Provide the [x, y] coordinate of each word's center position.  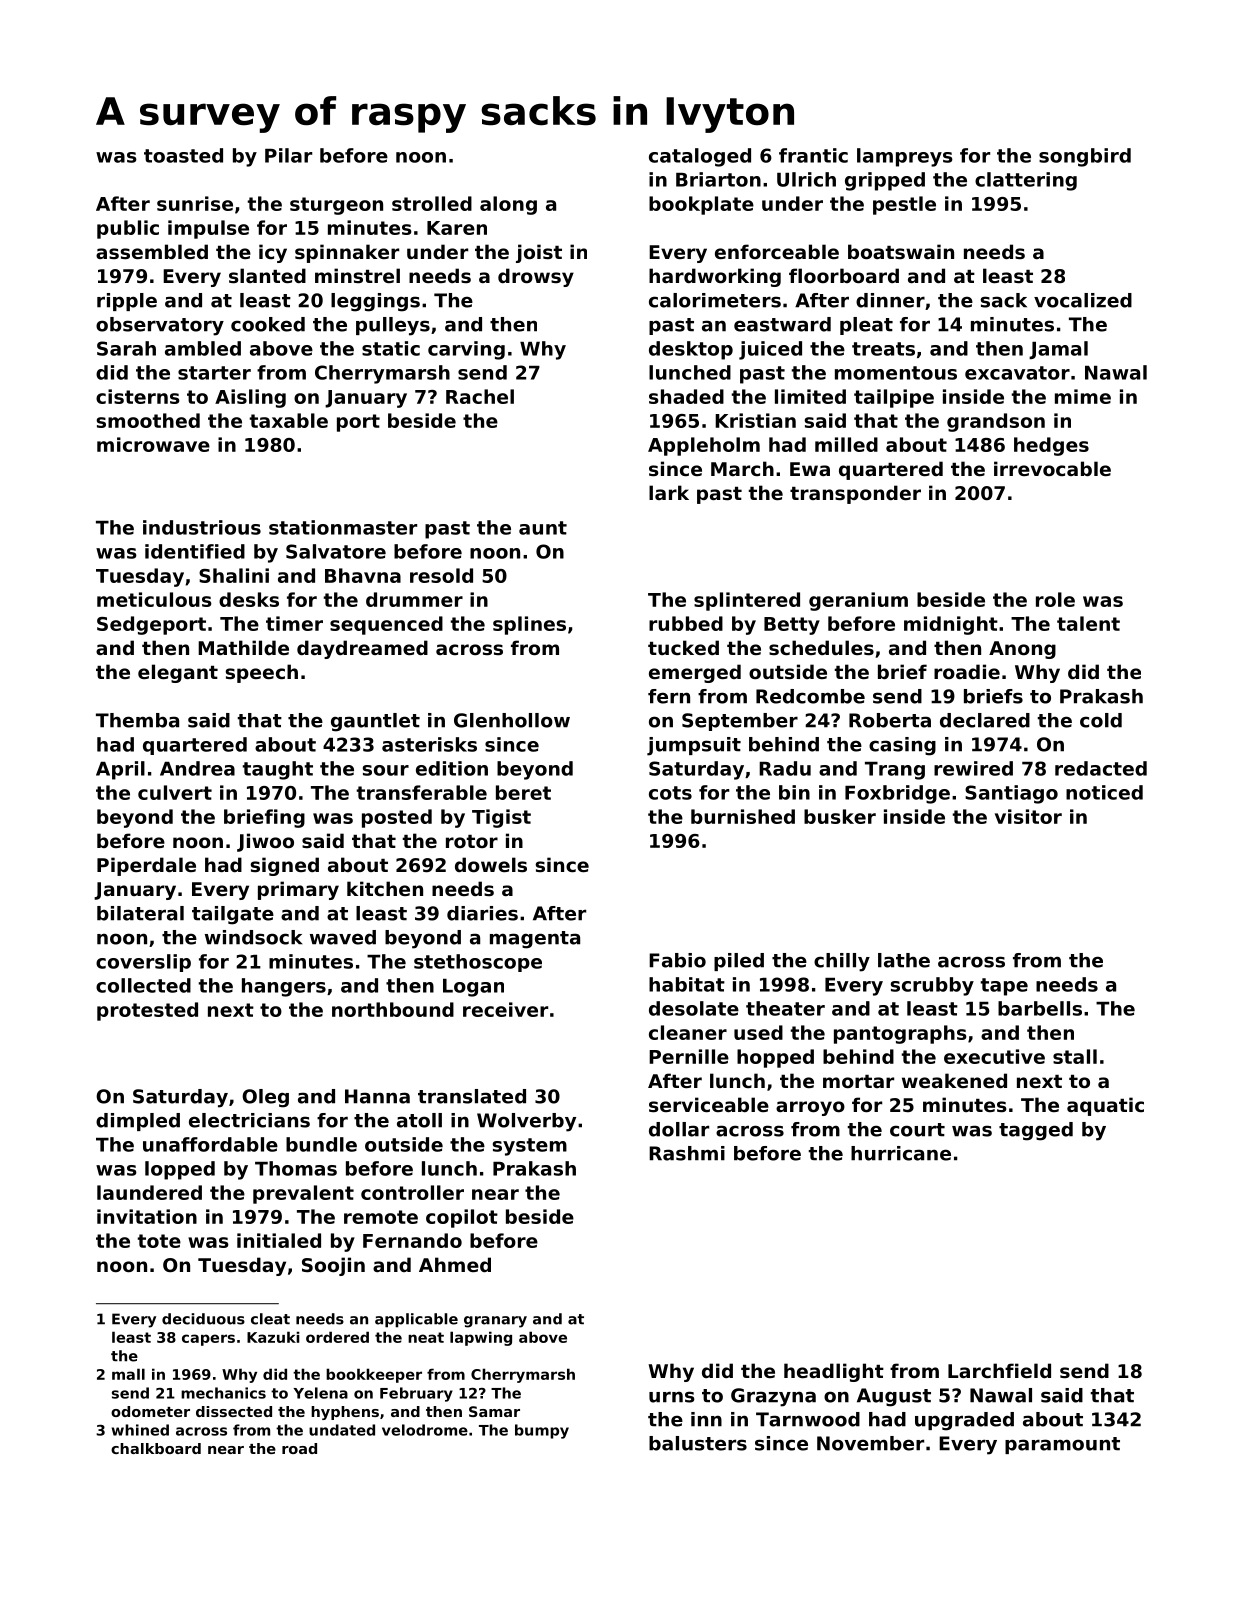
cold [1101, 720]
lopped [180, 1170]
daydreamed [362, 649]
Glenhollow [512, 720]
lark [669, 492]
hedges [1051, 446]
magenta [535, 940]
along [508, 205]
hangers [284, 987]
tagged [1036, 1131]
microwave [153, 444]
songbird [1085, 157]
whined [140, 1430]
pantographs [900, 1034]
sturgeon [336, 206]
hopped [775, 1058]
